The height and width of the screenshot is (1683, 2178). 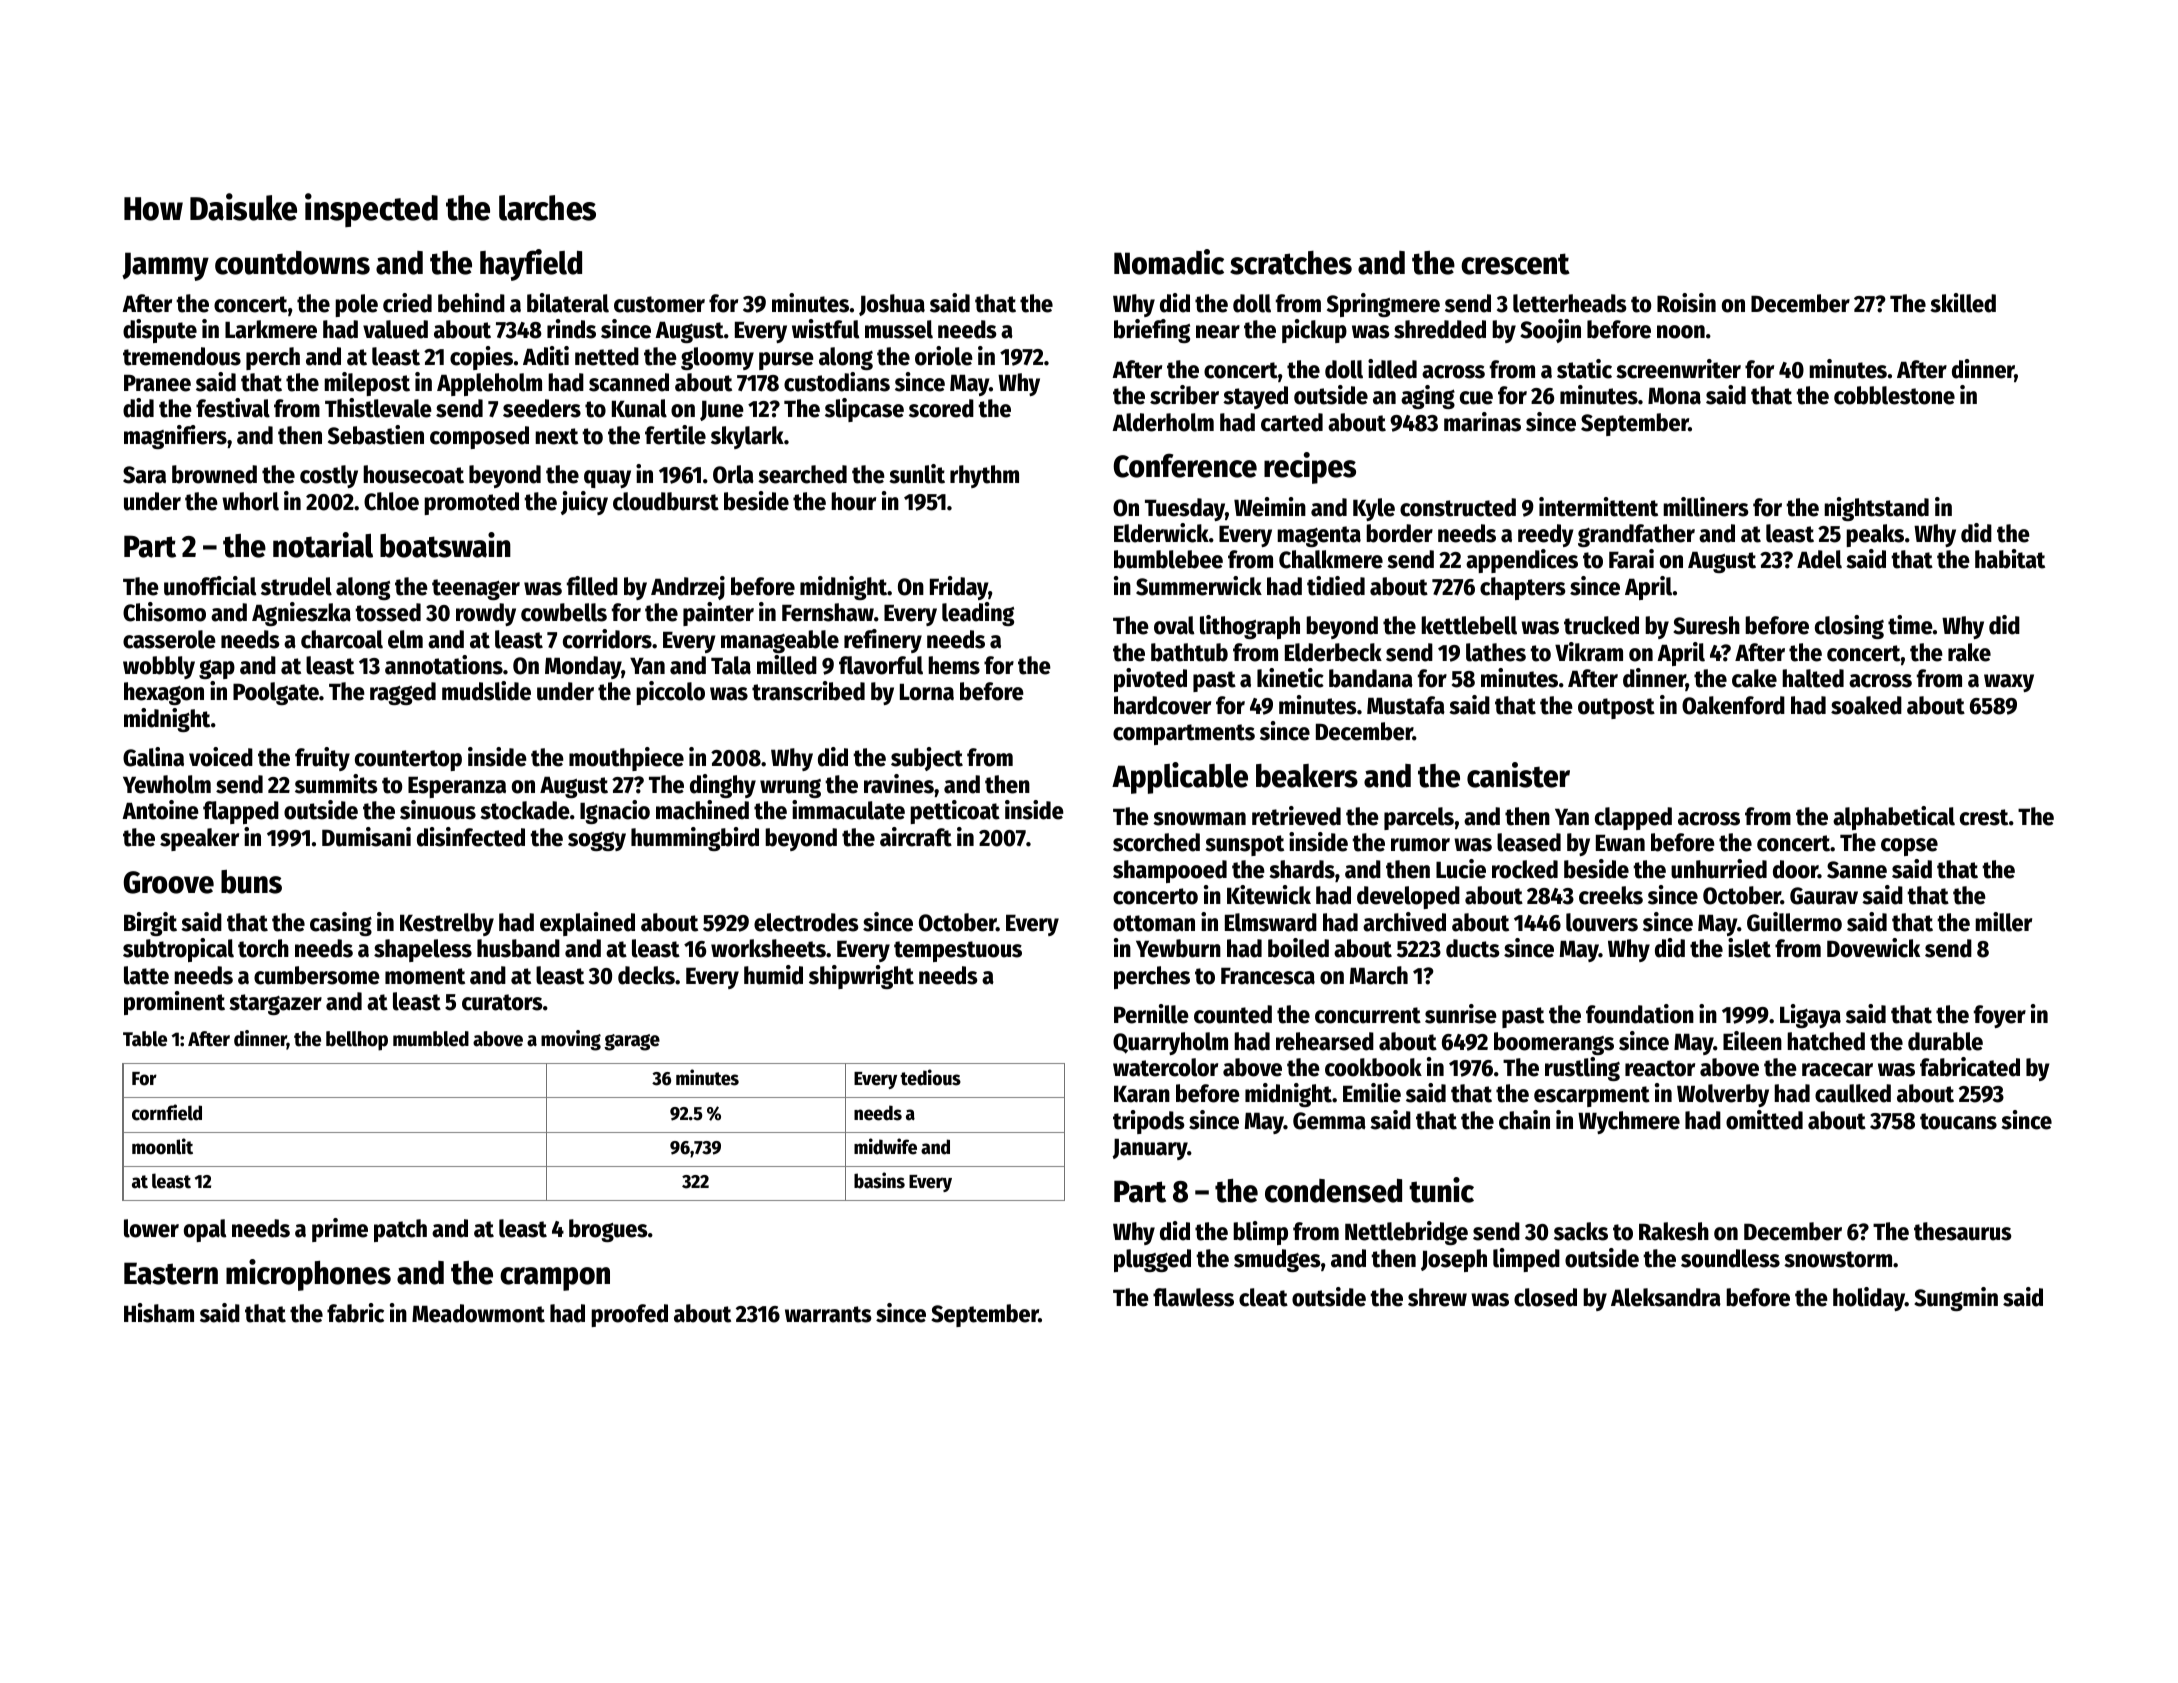 What do you see at coordinates (556, 436) in the screenshot?
I see `next` at bounding box center [556, 436].
